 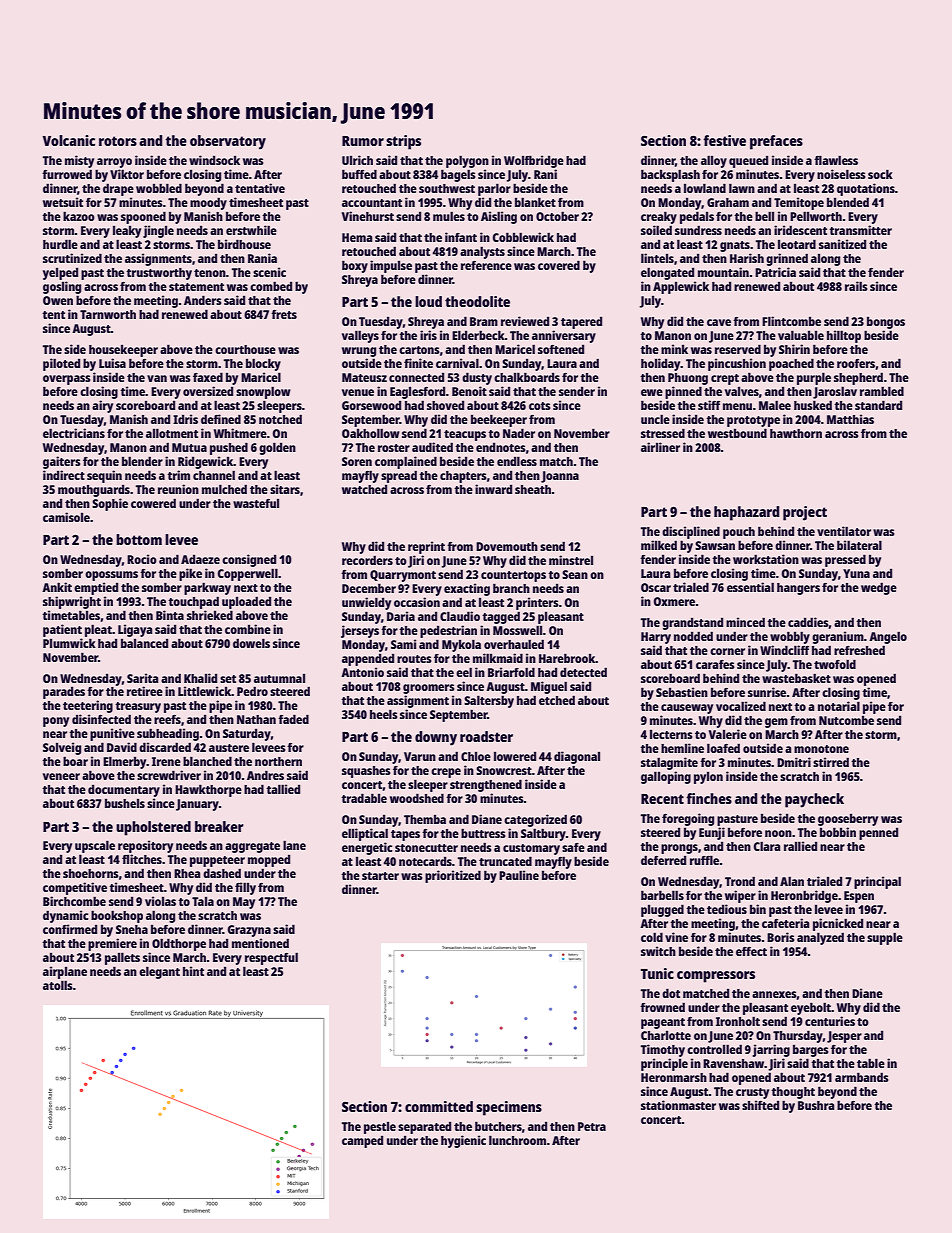 I want to click on backsplash, so click(x=670, y=175).
